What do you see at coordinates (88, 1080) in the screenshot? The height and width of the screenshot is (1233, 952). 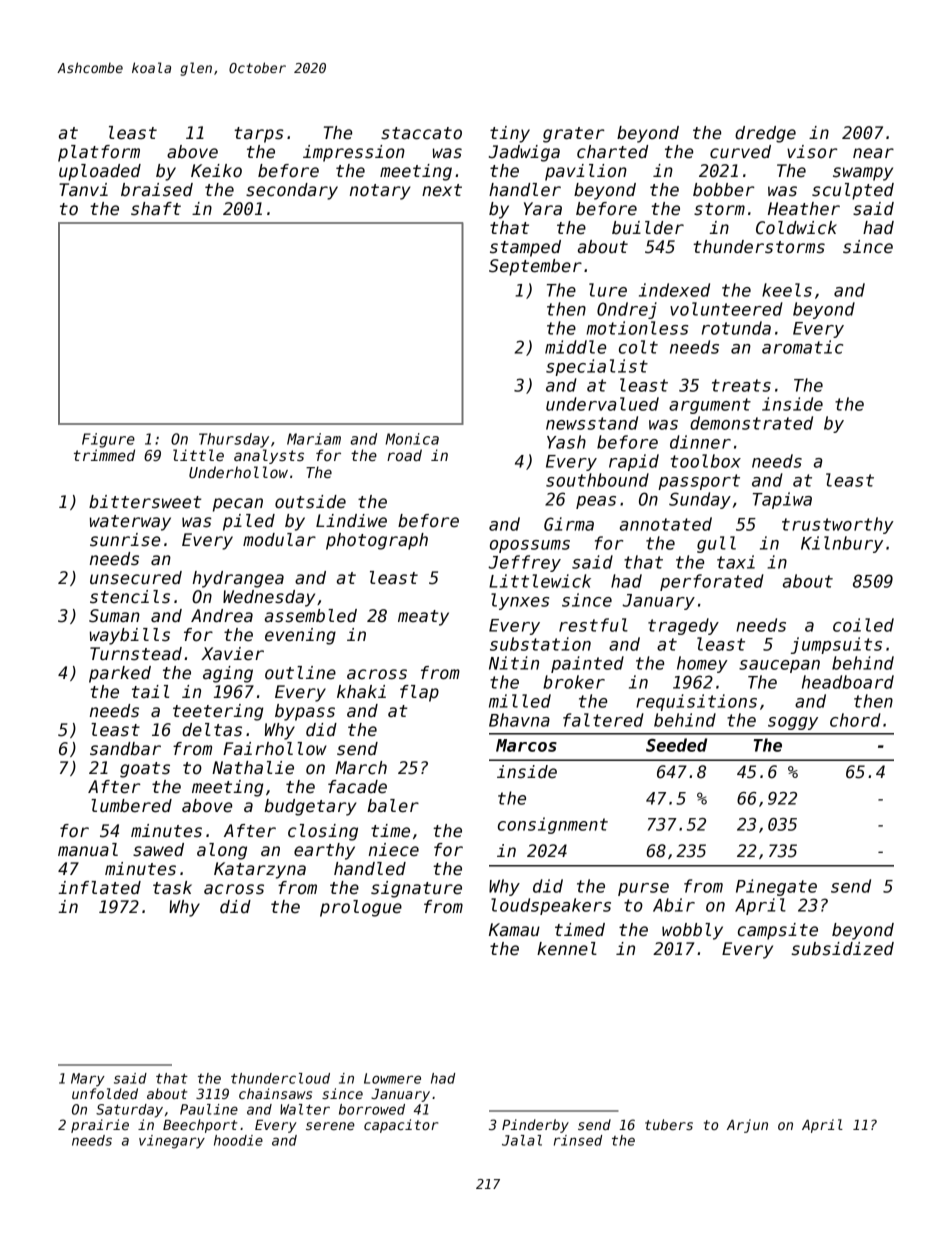 I see `Mary` at bounding box center [88, 1080].
